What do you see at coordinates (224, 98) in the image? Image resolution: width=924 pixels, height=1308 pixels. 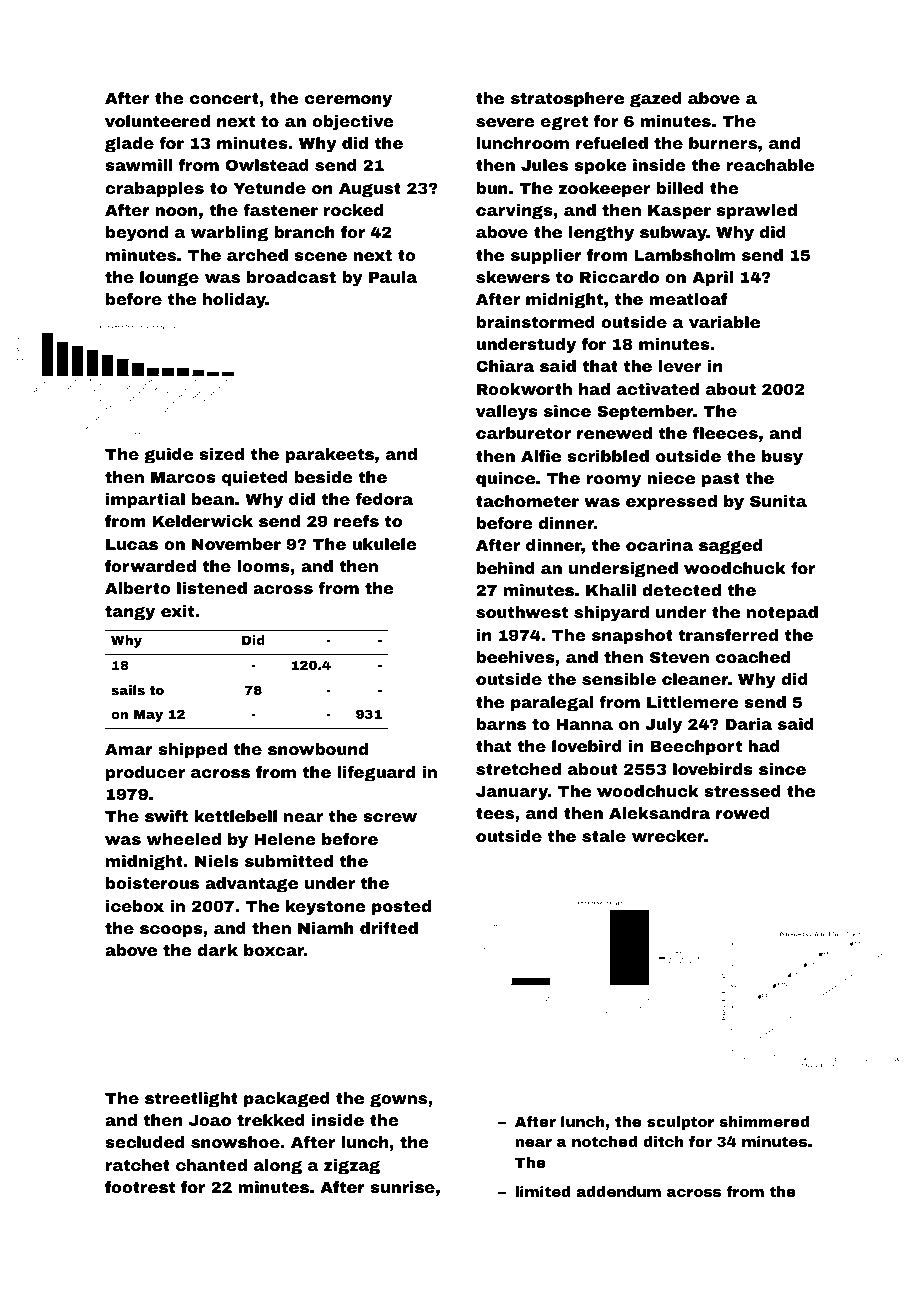 I see `concert` at bounding box center [224, 98].
